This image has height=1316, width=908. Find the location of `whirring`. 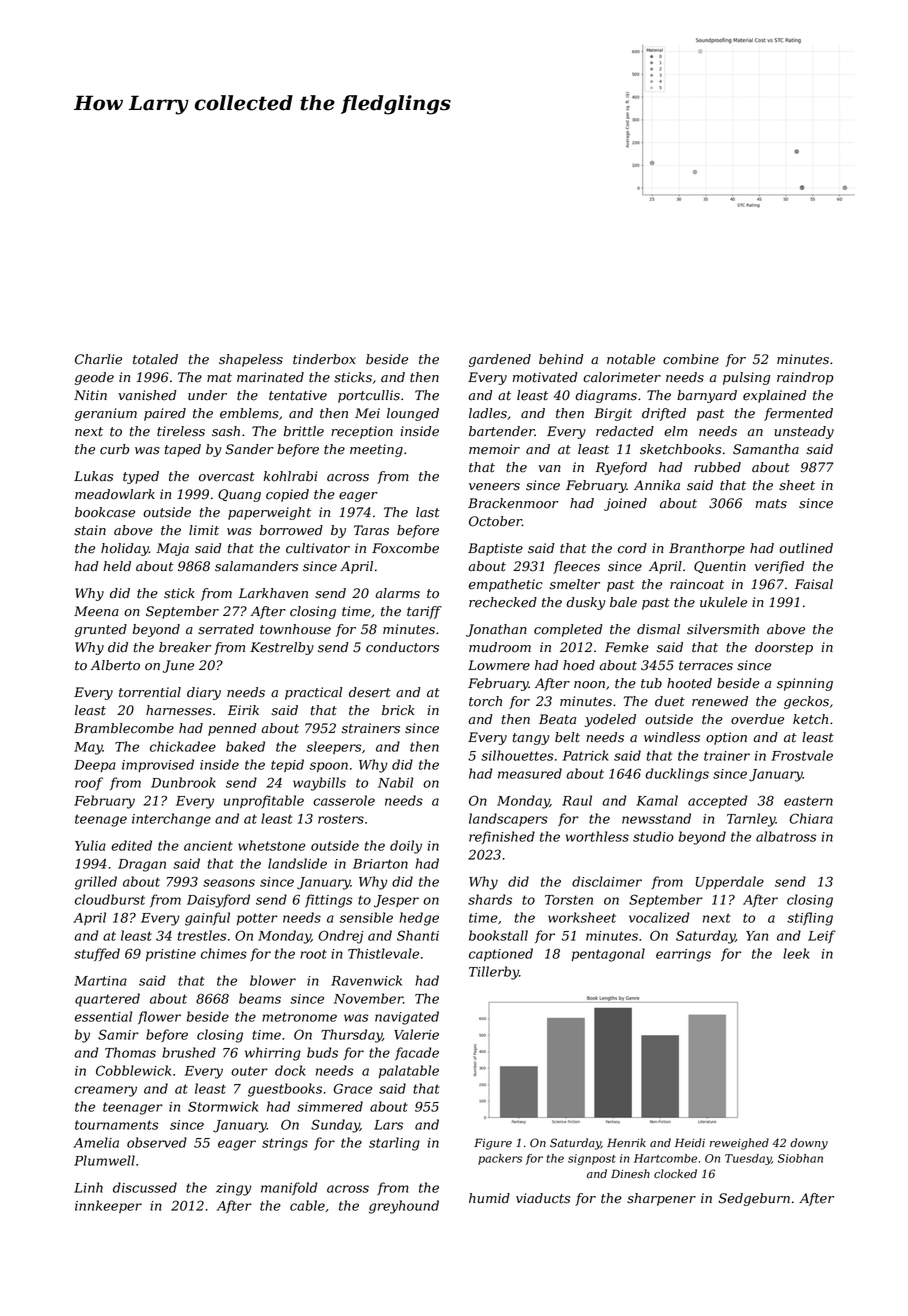

whirring is located at coordinates (273, 1054).
